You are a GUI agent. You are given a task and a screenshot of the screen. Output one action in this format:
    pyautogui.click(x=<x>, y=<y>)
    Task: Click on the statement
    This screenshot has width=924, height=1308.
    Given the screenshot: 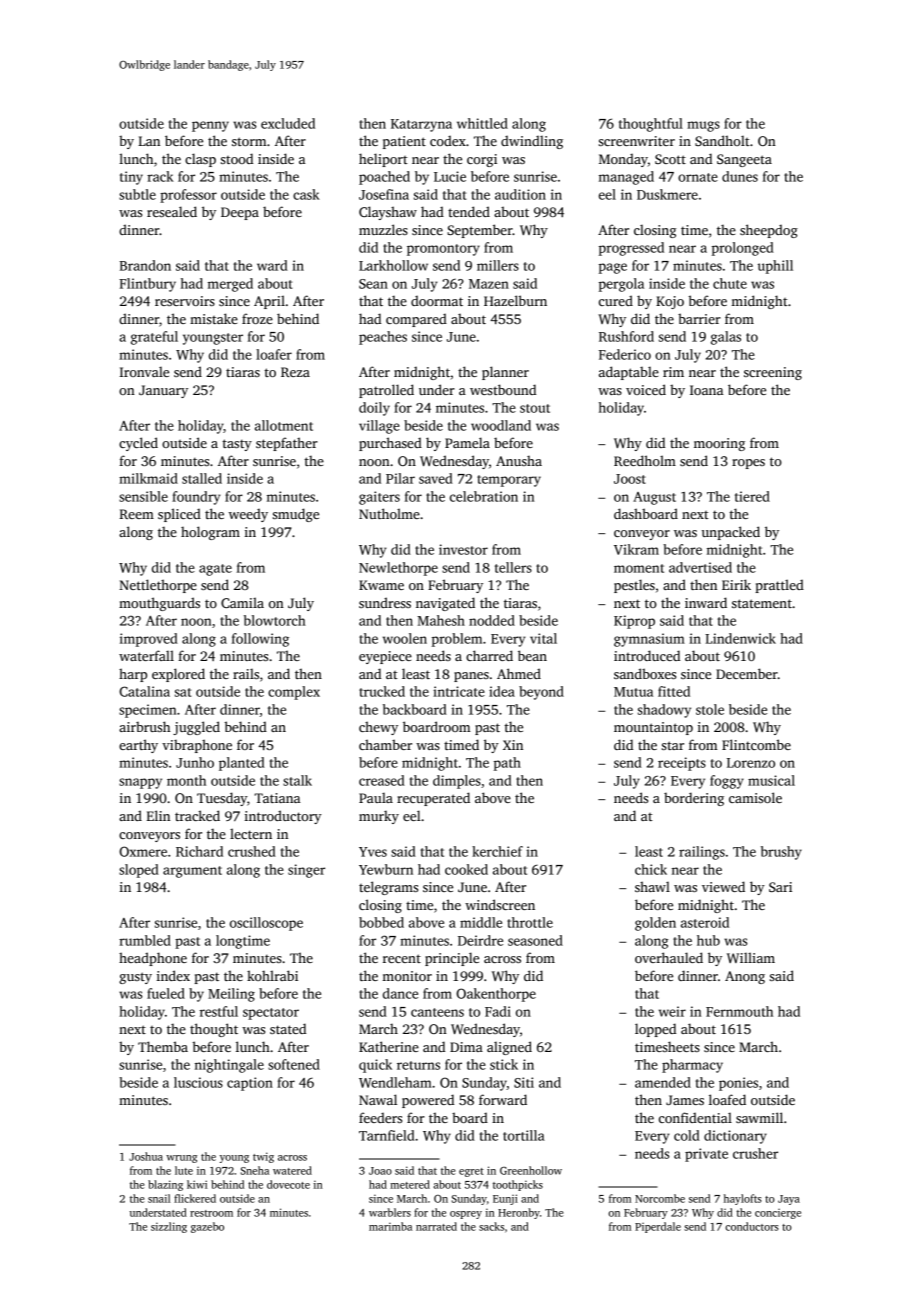 What is the action you would take?
    pyautogui.click(x=762, y=603)
